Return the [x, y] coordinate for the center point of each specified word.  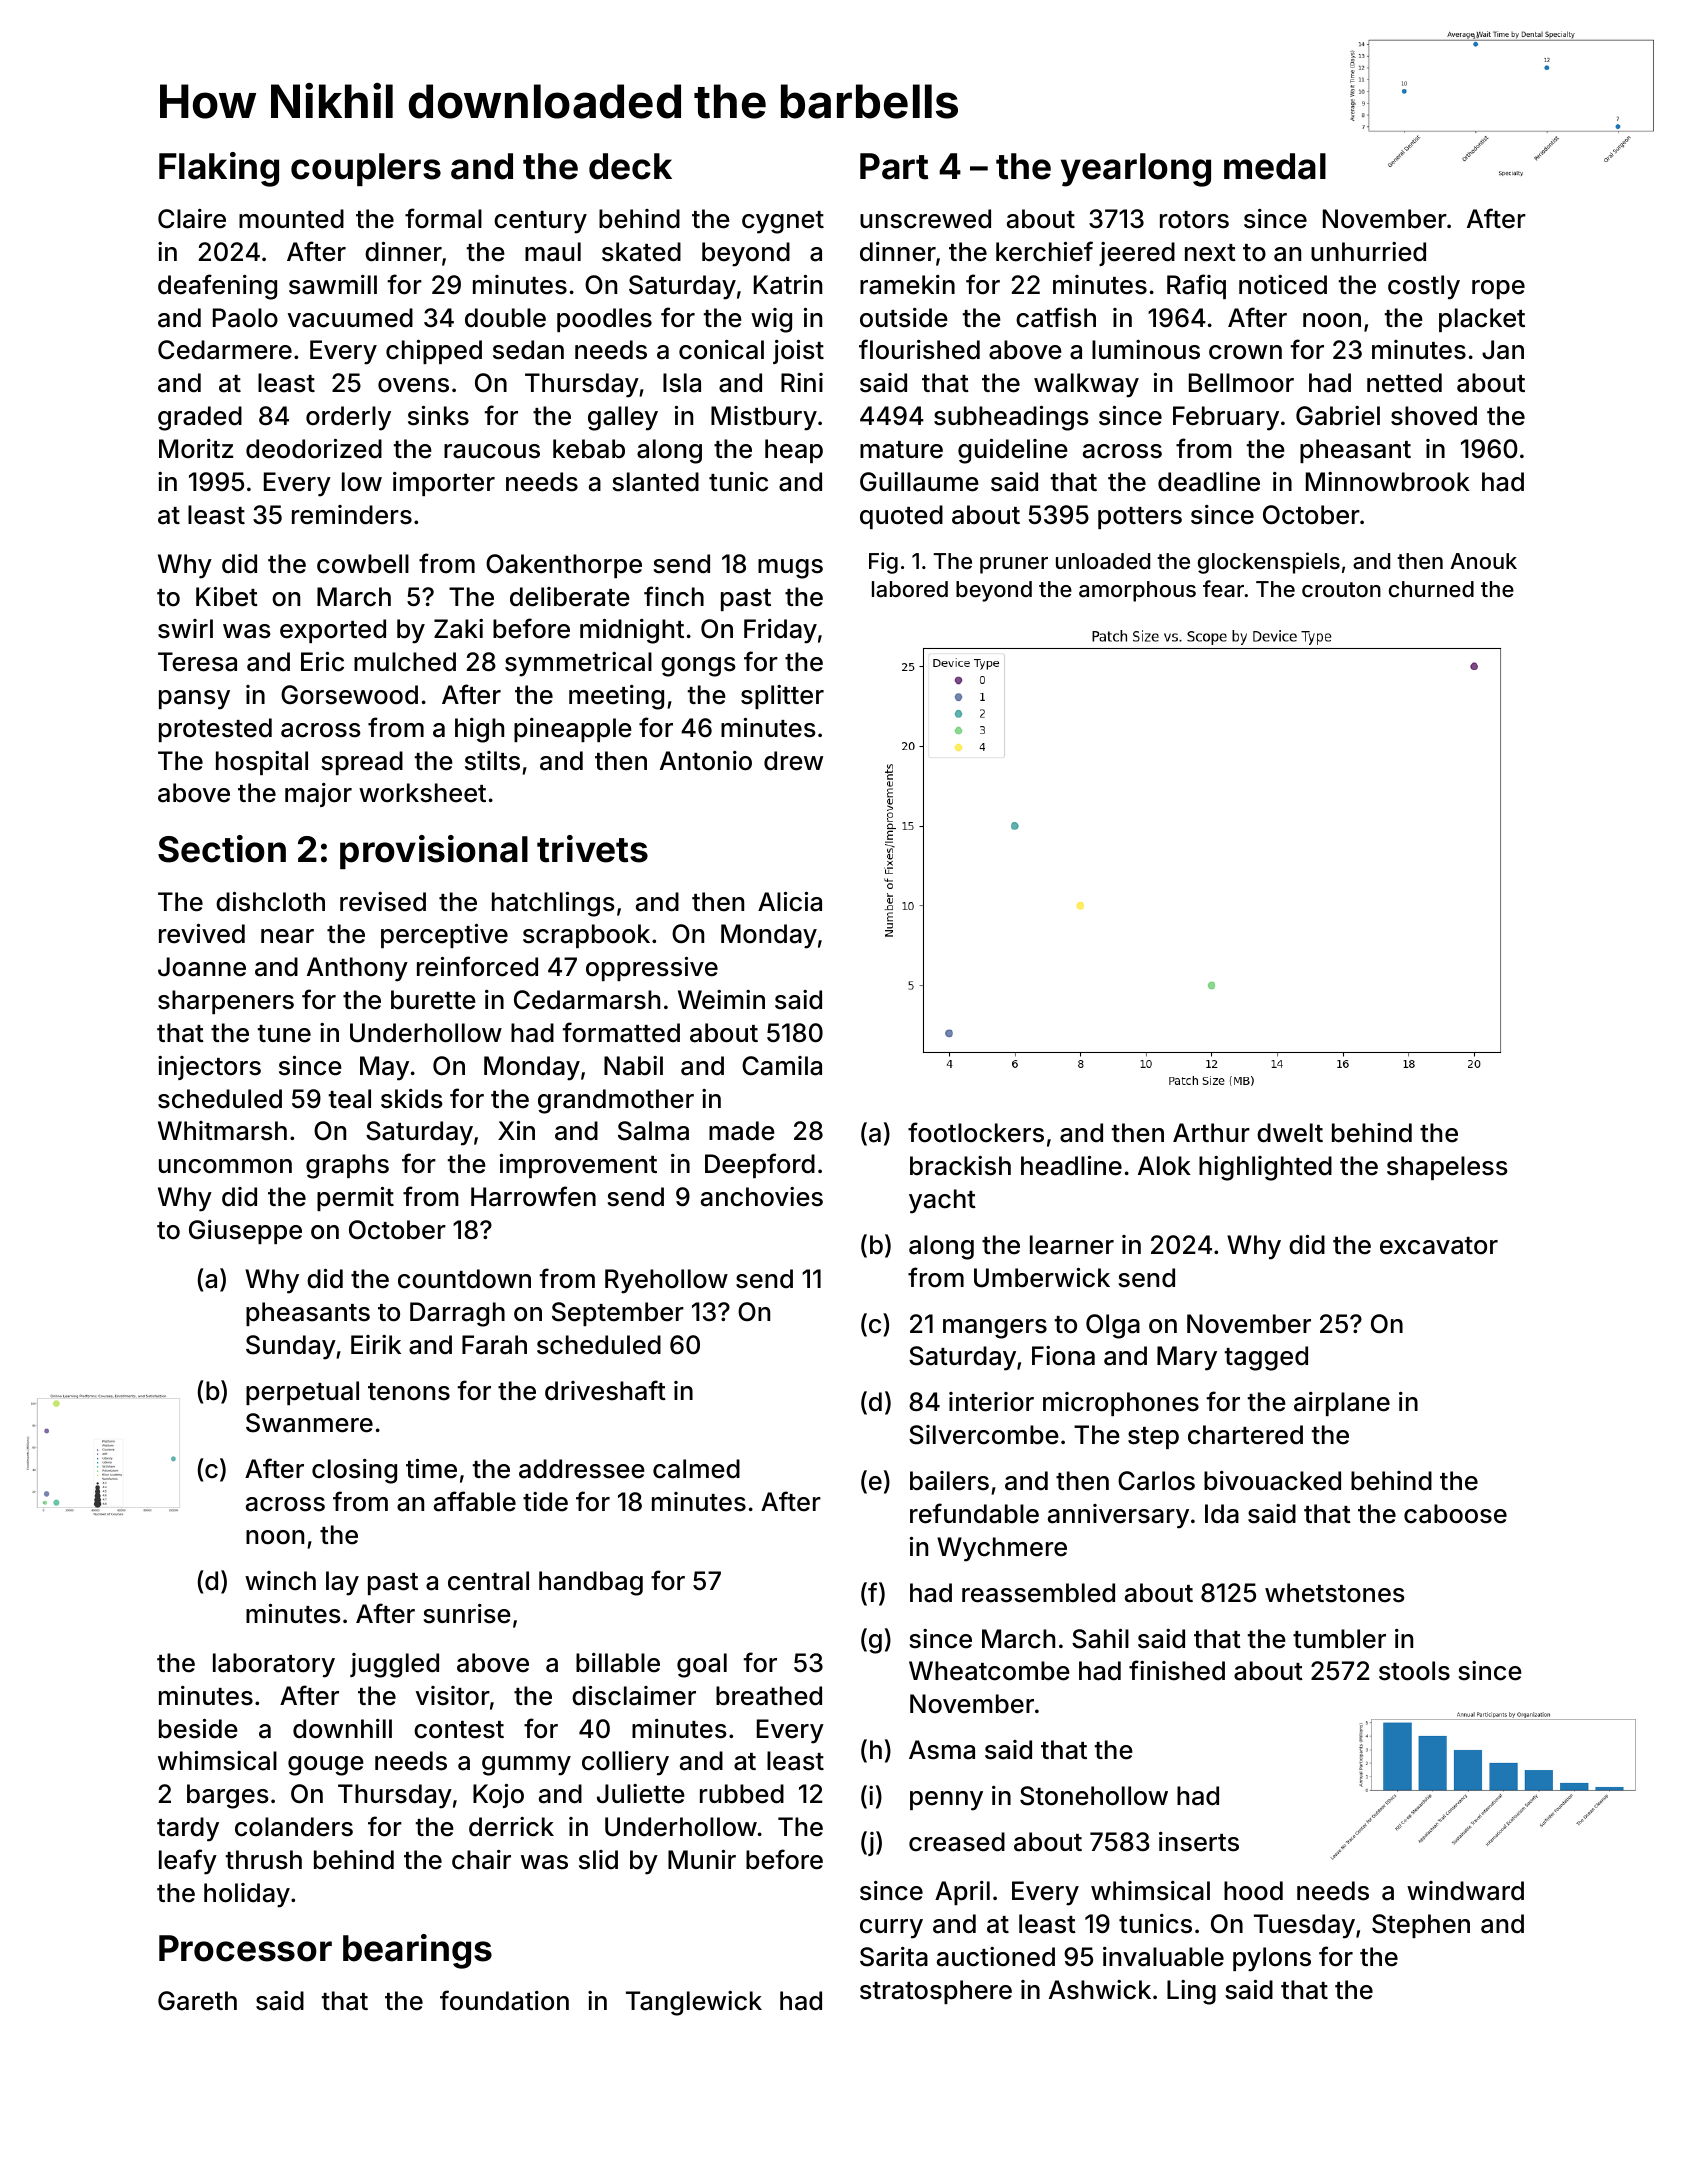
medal [1275, 166]
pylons [1272, 1959]
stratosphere [936, 1992]
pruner [1014, 565]
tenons [409, 1392]
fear [1223, 589]
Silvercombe [984, 1435]
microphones [1121, 1404]
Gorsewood [349, 695]
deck [630, 166]
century [540, 222]
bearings [417, 1951]
